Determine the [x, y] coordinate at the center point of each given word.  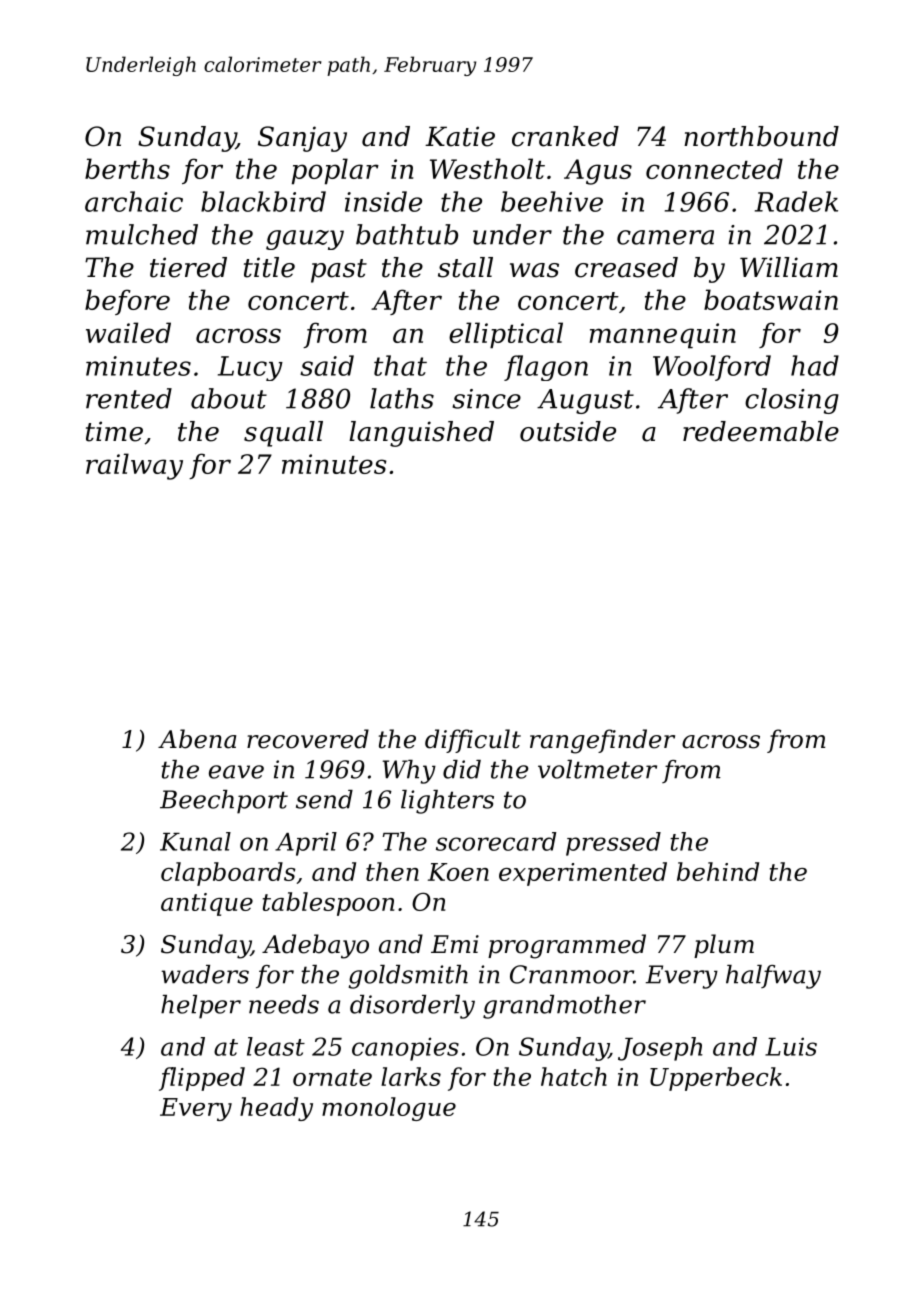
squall [283, 434]
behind [718, 871]
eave [236, 772]
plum [724, 946]
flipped [202, 1079]
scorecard [496, 841]
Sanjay [302, 139]
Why [409, 772]
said [327, 365]
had [815, 365]
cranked [565, 136]
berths [127, 168]
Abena [197, 739]
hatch [574, 1076]
